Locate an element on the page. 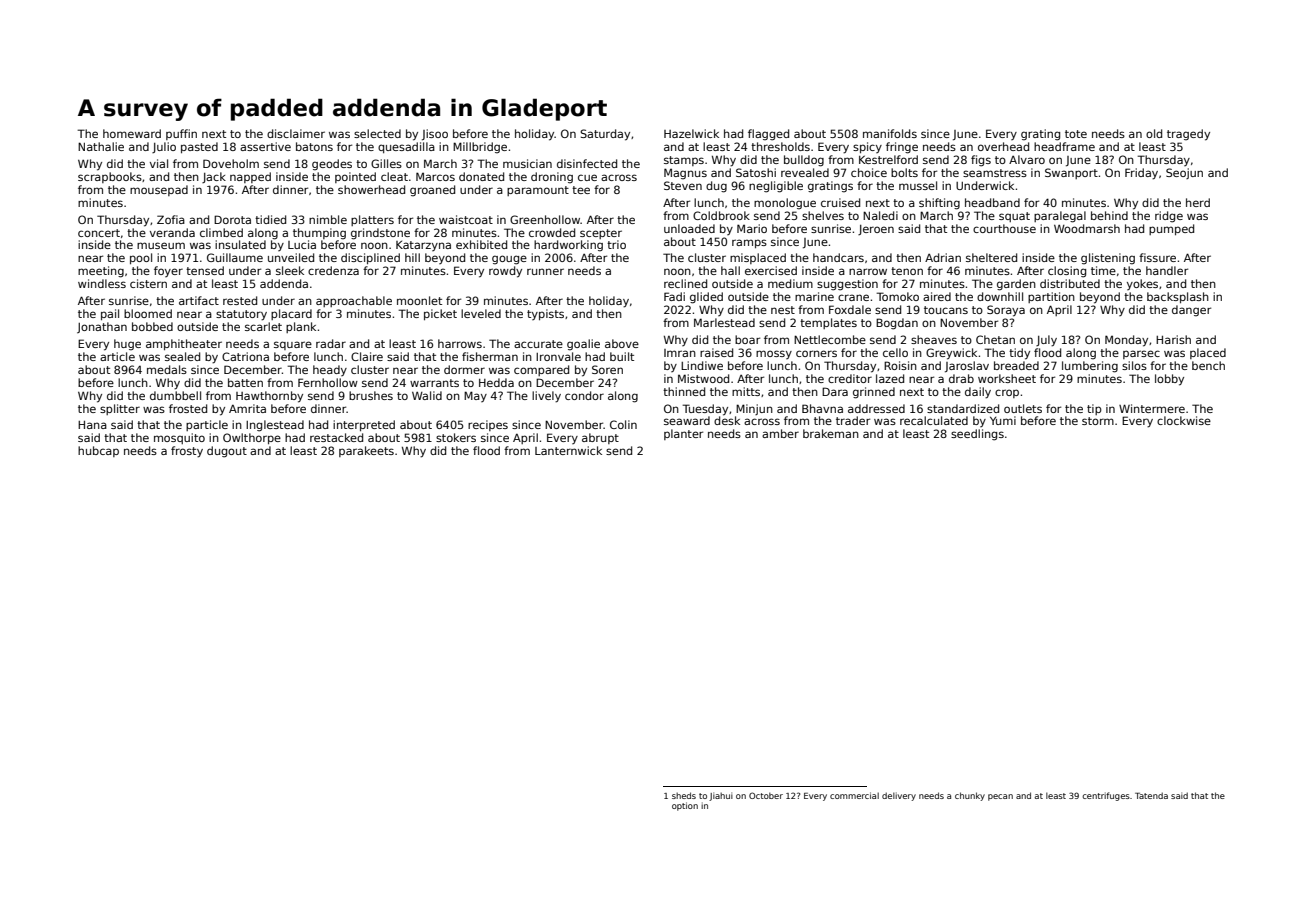  scrapbooks is located at coordinates (110, 177).
